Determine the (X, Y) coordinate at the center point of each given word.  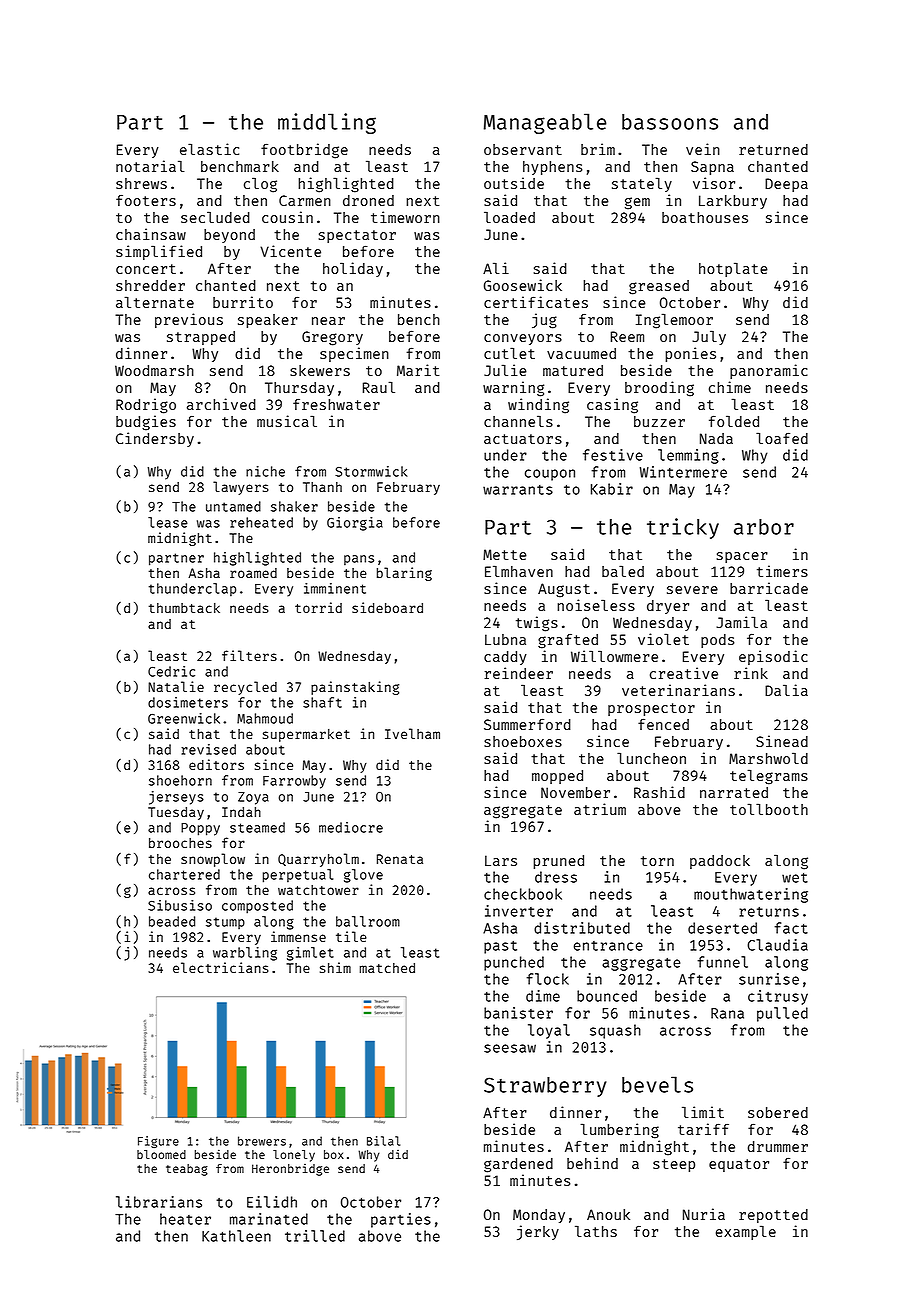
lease (168, 522)
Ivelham (412, 733)
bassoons (670, 122)
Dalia (786, 690)
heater (185, 1219)
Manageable (545, 123)
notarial (150, 166)
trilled (315, 1236)
